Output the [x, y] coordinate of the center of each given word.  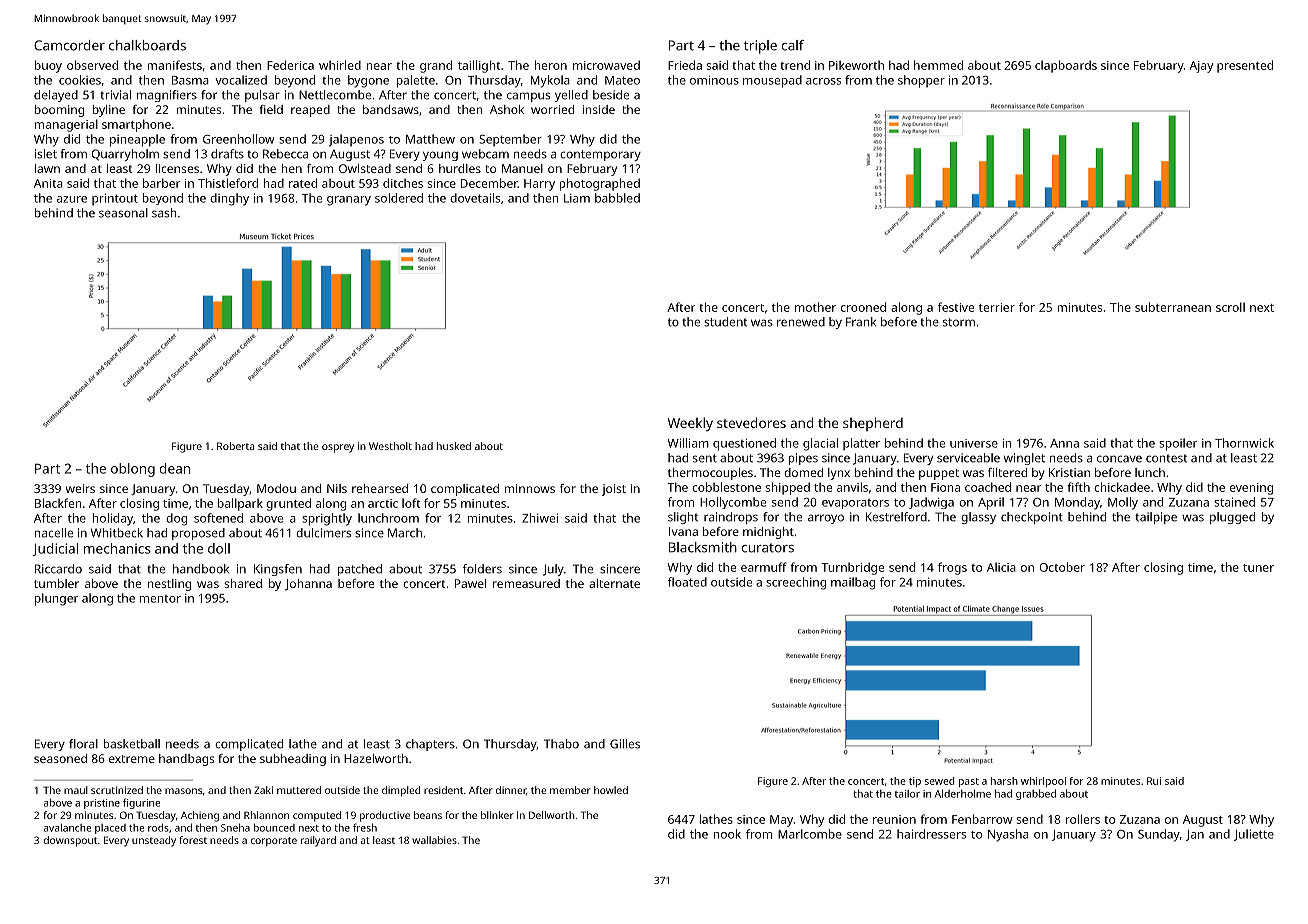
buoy [48, 66]
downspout [70, 841]
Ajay [1201, 67]
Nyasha [1008, 835]
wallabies [434, 840]
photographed [600, 184]
